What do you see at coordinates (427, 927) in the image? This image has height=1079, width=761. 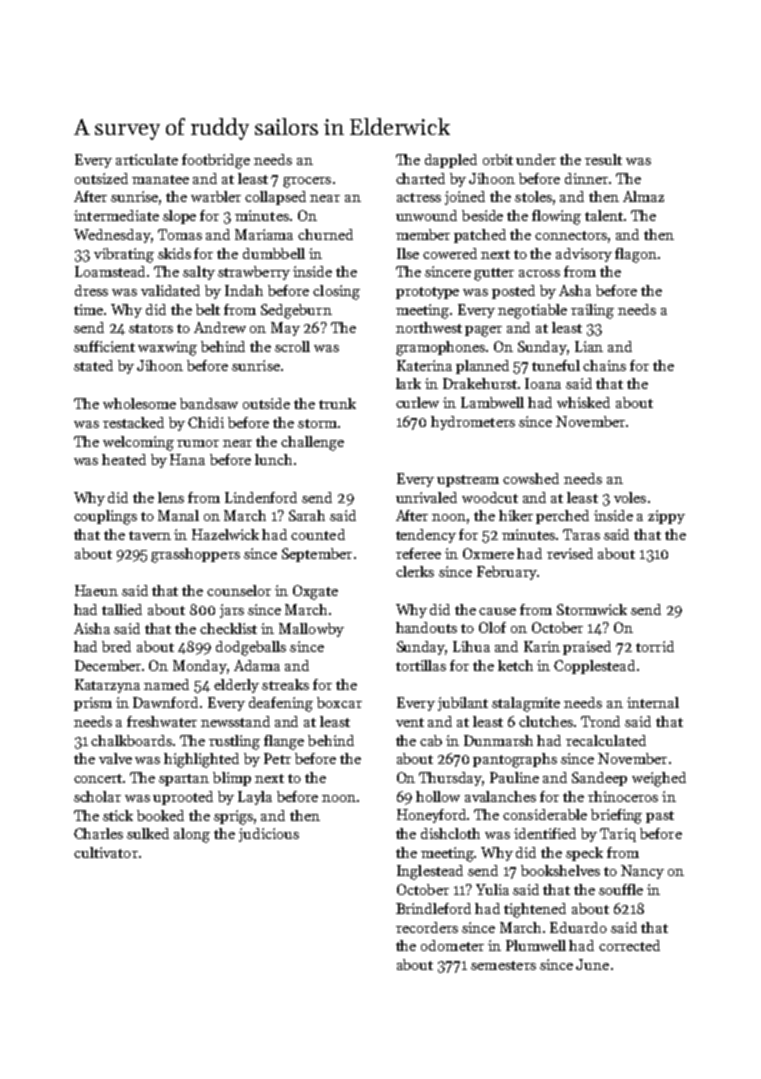 I see `recorders` at bounding box center [427, 927].
